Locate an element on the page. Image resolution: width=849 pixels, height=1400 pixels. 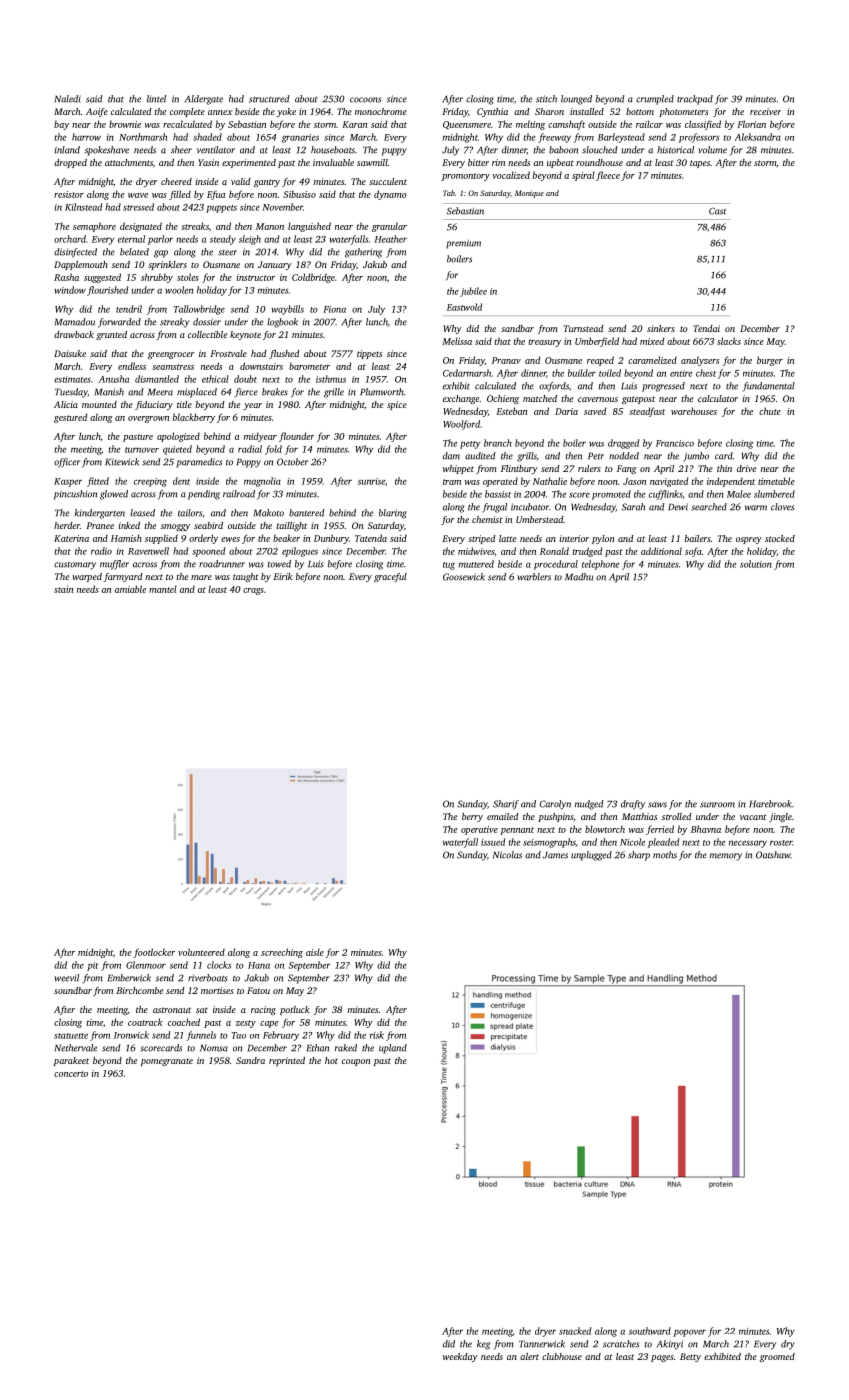
Naledi is located at coordinates (68, 99).
